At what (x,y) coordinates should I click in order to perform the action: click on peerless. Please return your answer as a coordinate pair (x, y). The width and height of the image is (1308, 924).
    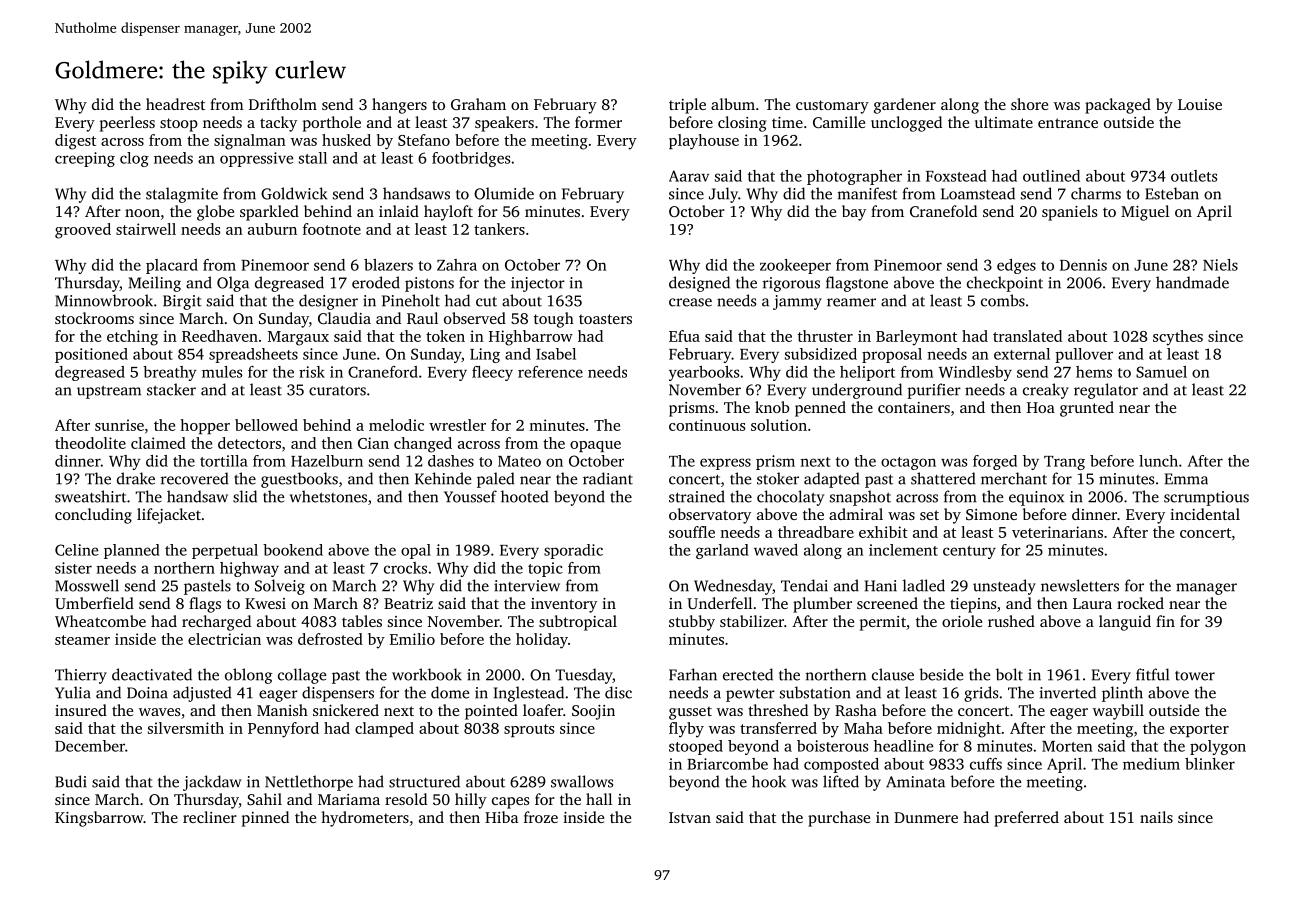
    Looking at the image, I should click on (127, 124).
